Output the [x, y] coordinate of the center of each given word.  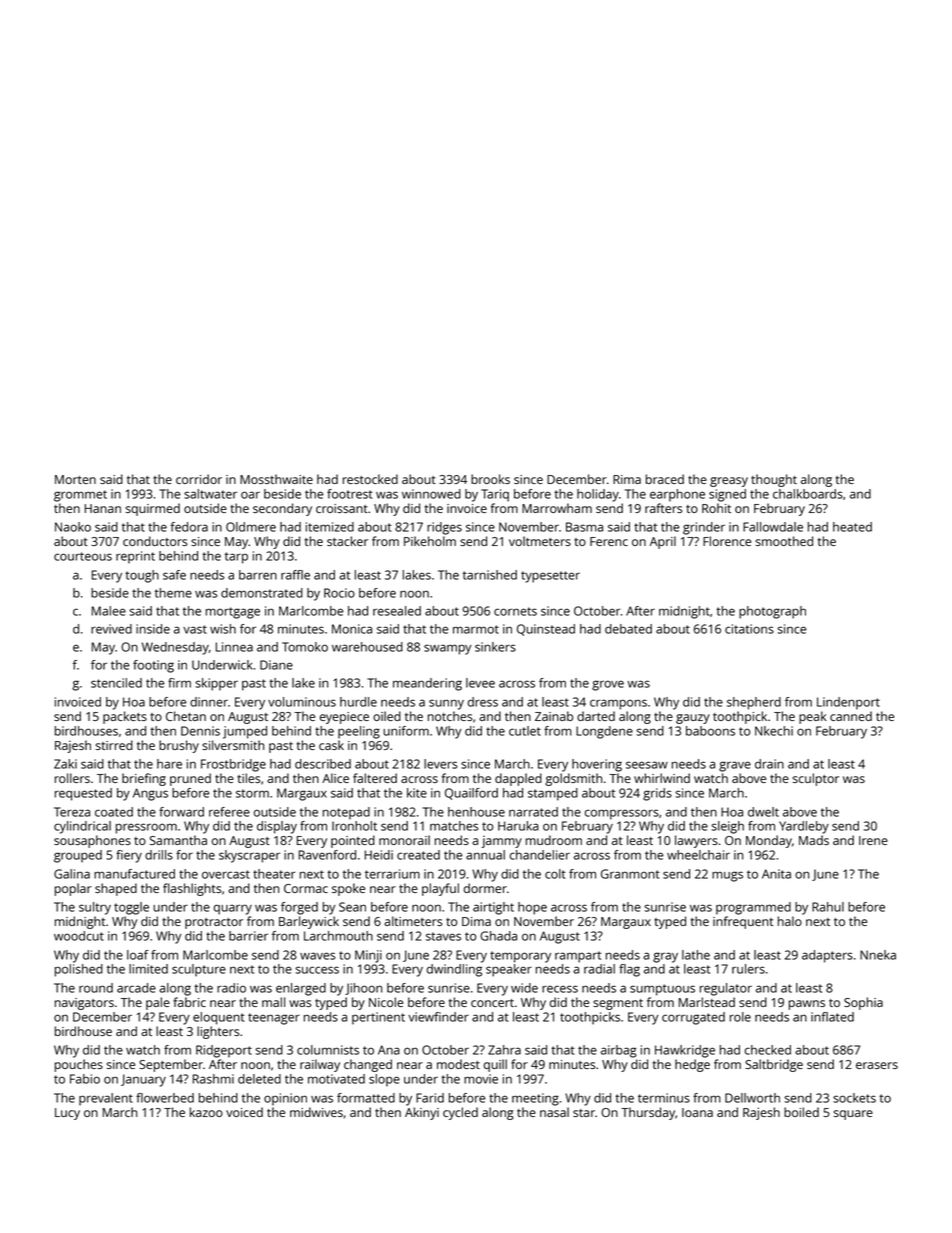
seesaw [647, 765]
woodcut [79, 936]
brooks [490, 479]
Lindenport [848, 703]
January [143, 1080]
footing [153, 666]
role [740, 1017]
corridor [199, 479]
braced [665, 479]
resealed [397, 611]
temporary [520, 957]
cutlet [525, 731]
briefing [144, 779]
